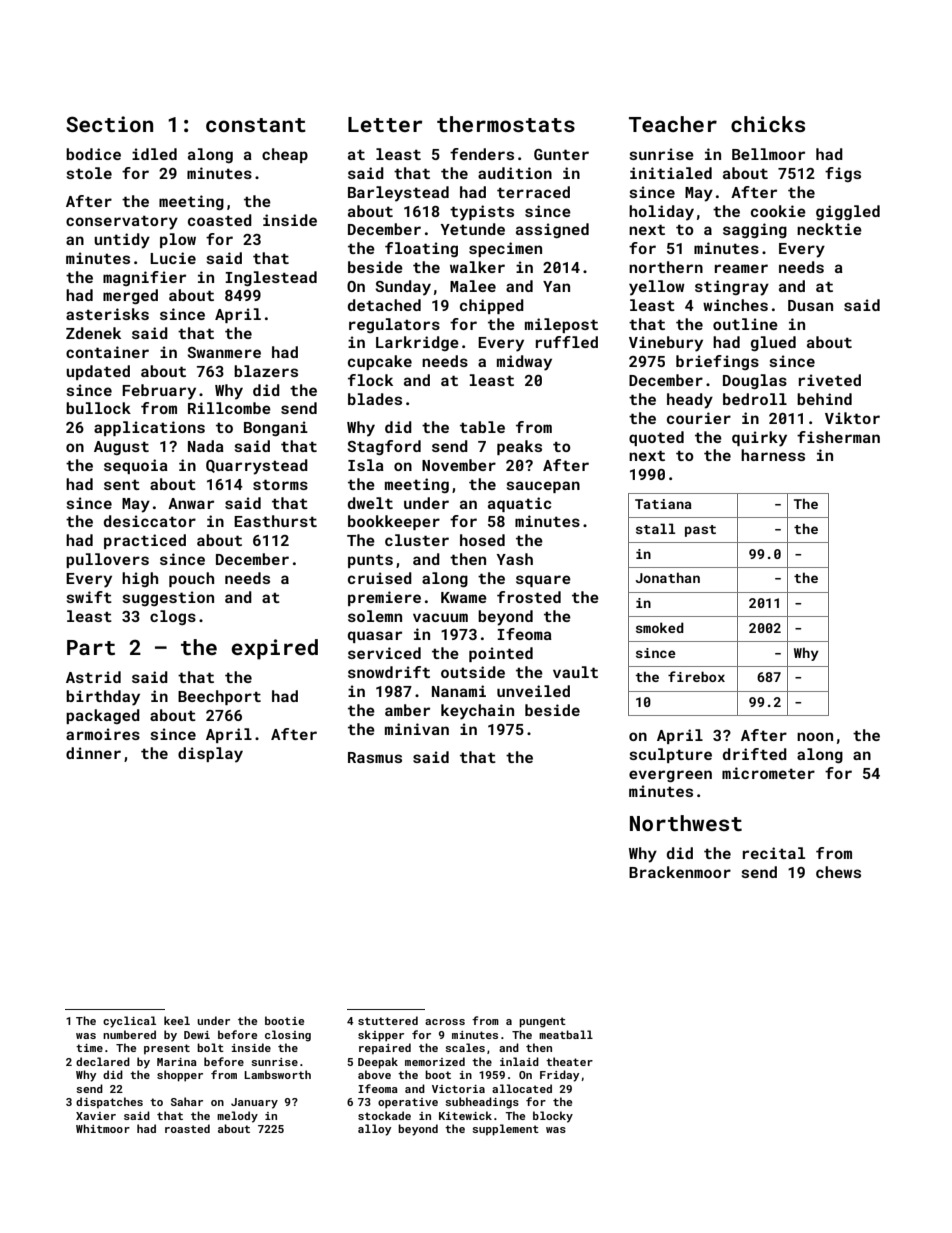 This screenshot has height=1233, width=952. What do you see at coordinates (385, 124) in the screenshot?
I see `Letter` at bounding box center [385, 124].
